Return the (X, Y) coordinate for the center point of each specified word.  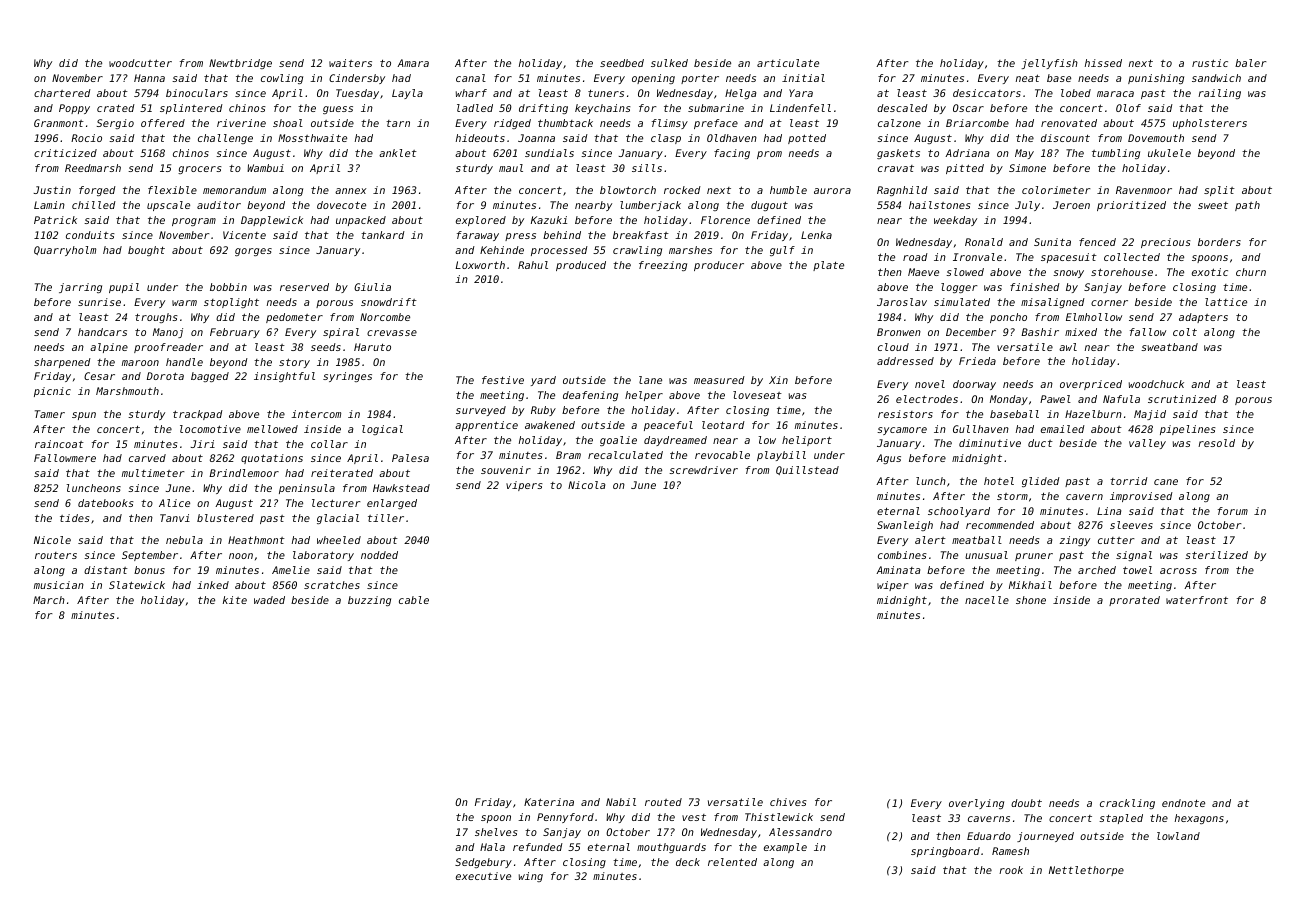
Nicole (52, 540)
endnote (1183, 803)
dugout (769, 206)
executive (483, 876)
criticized (65, 153)
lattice (1226, 302)
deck (688, 862)
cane (1166, 482)
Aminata (898, 570)
